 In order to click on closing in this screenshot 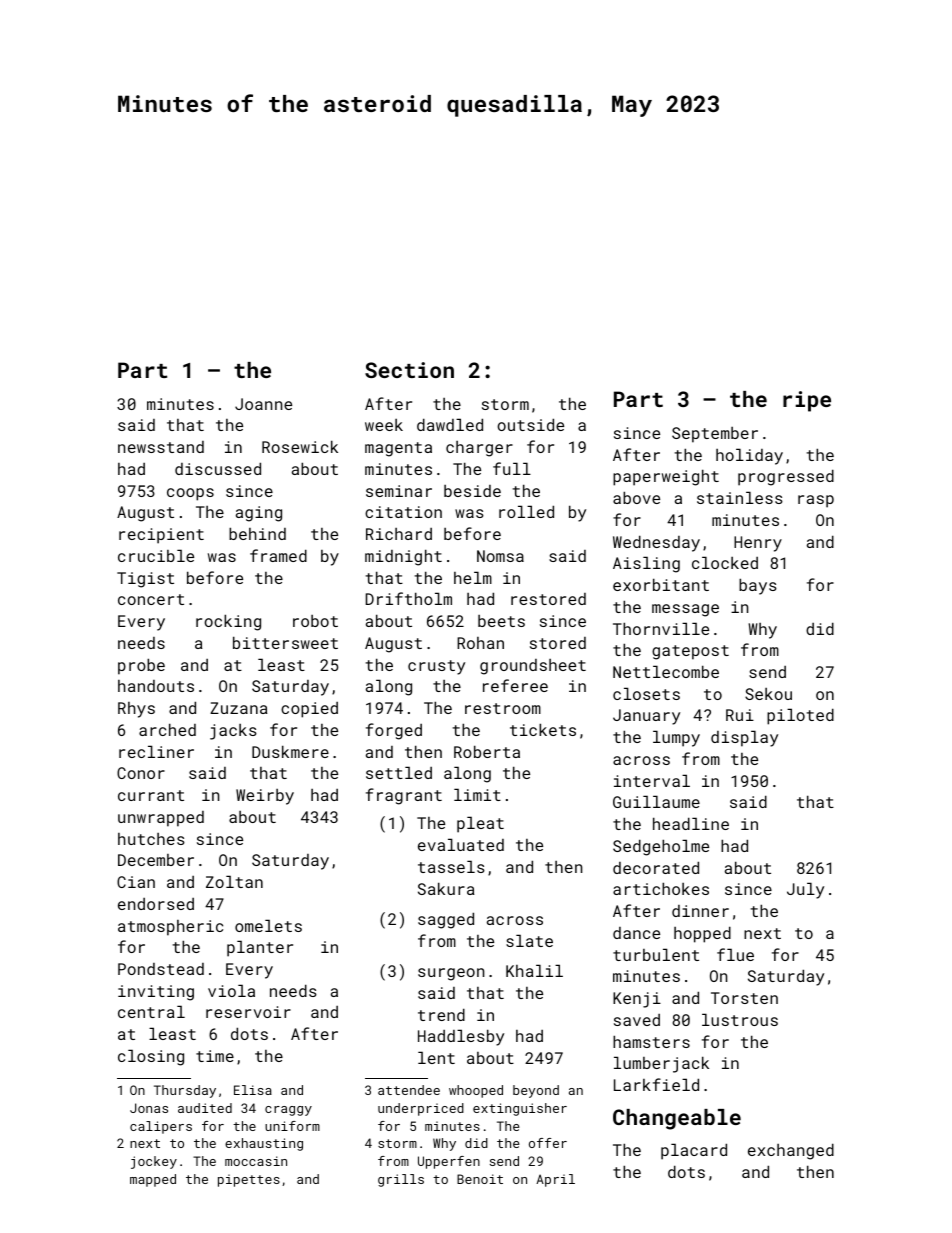, I will do `click(151, 1057)`.
